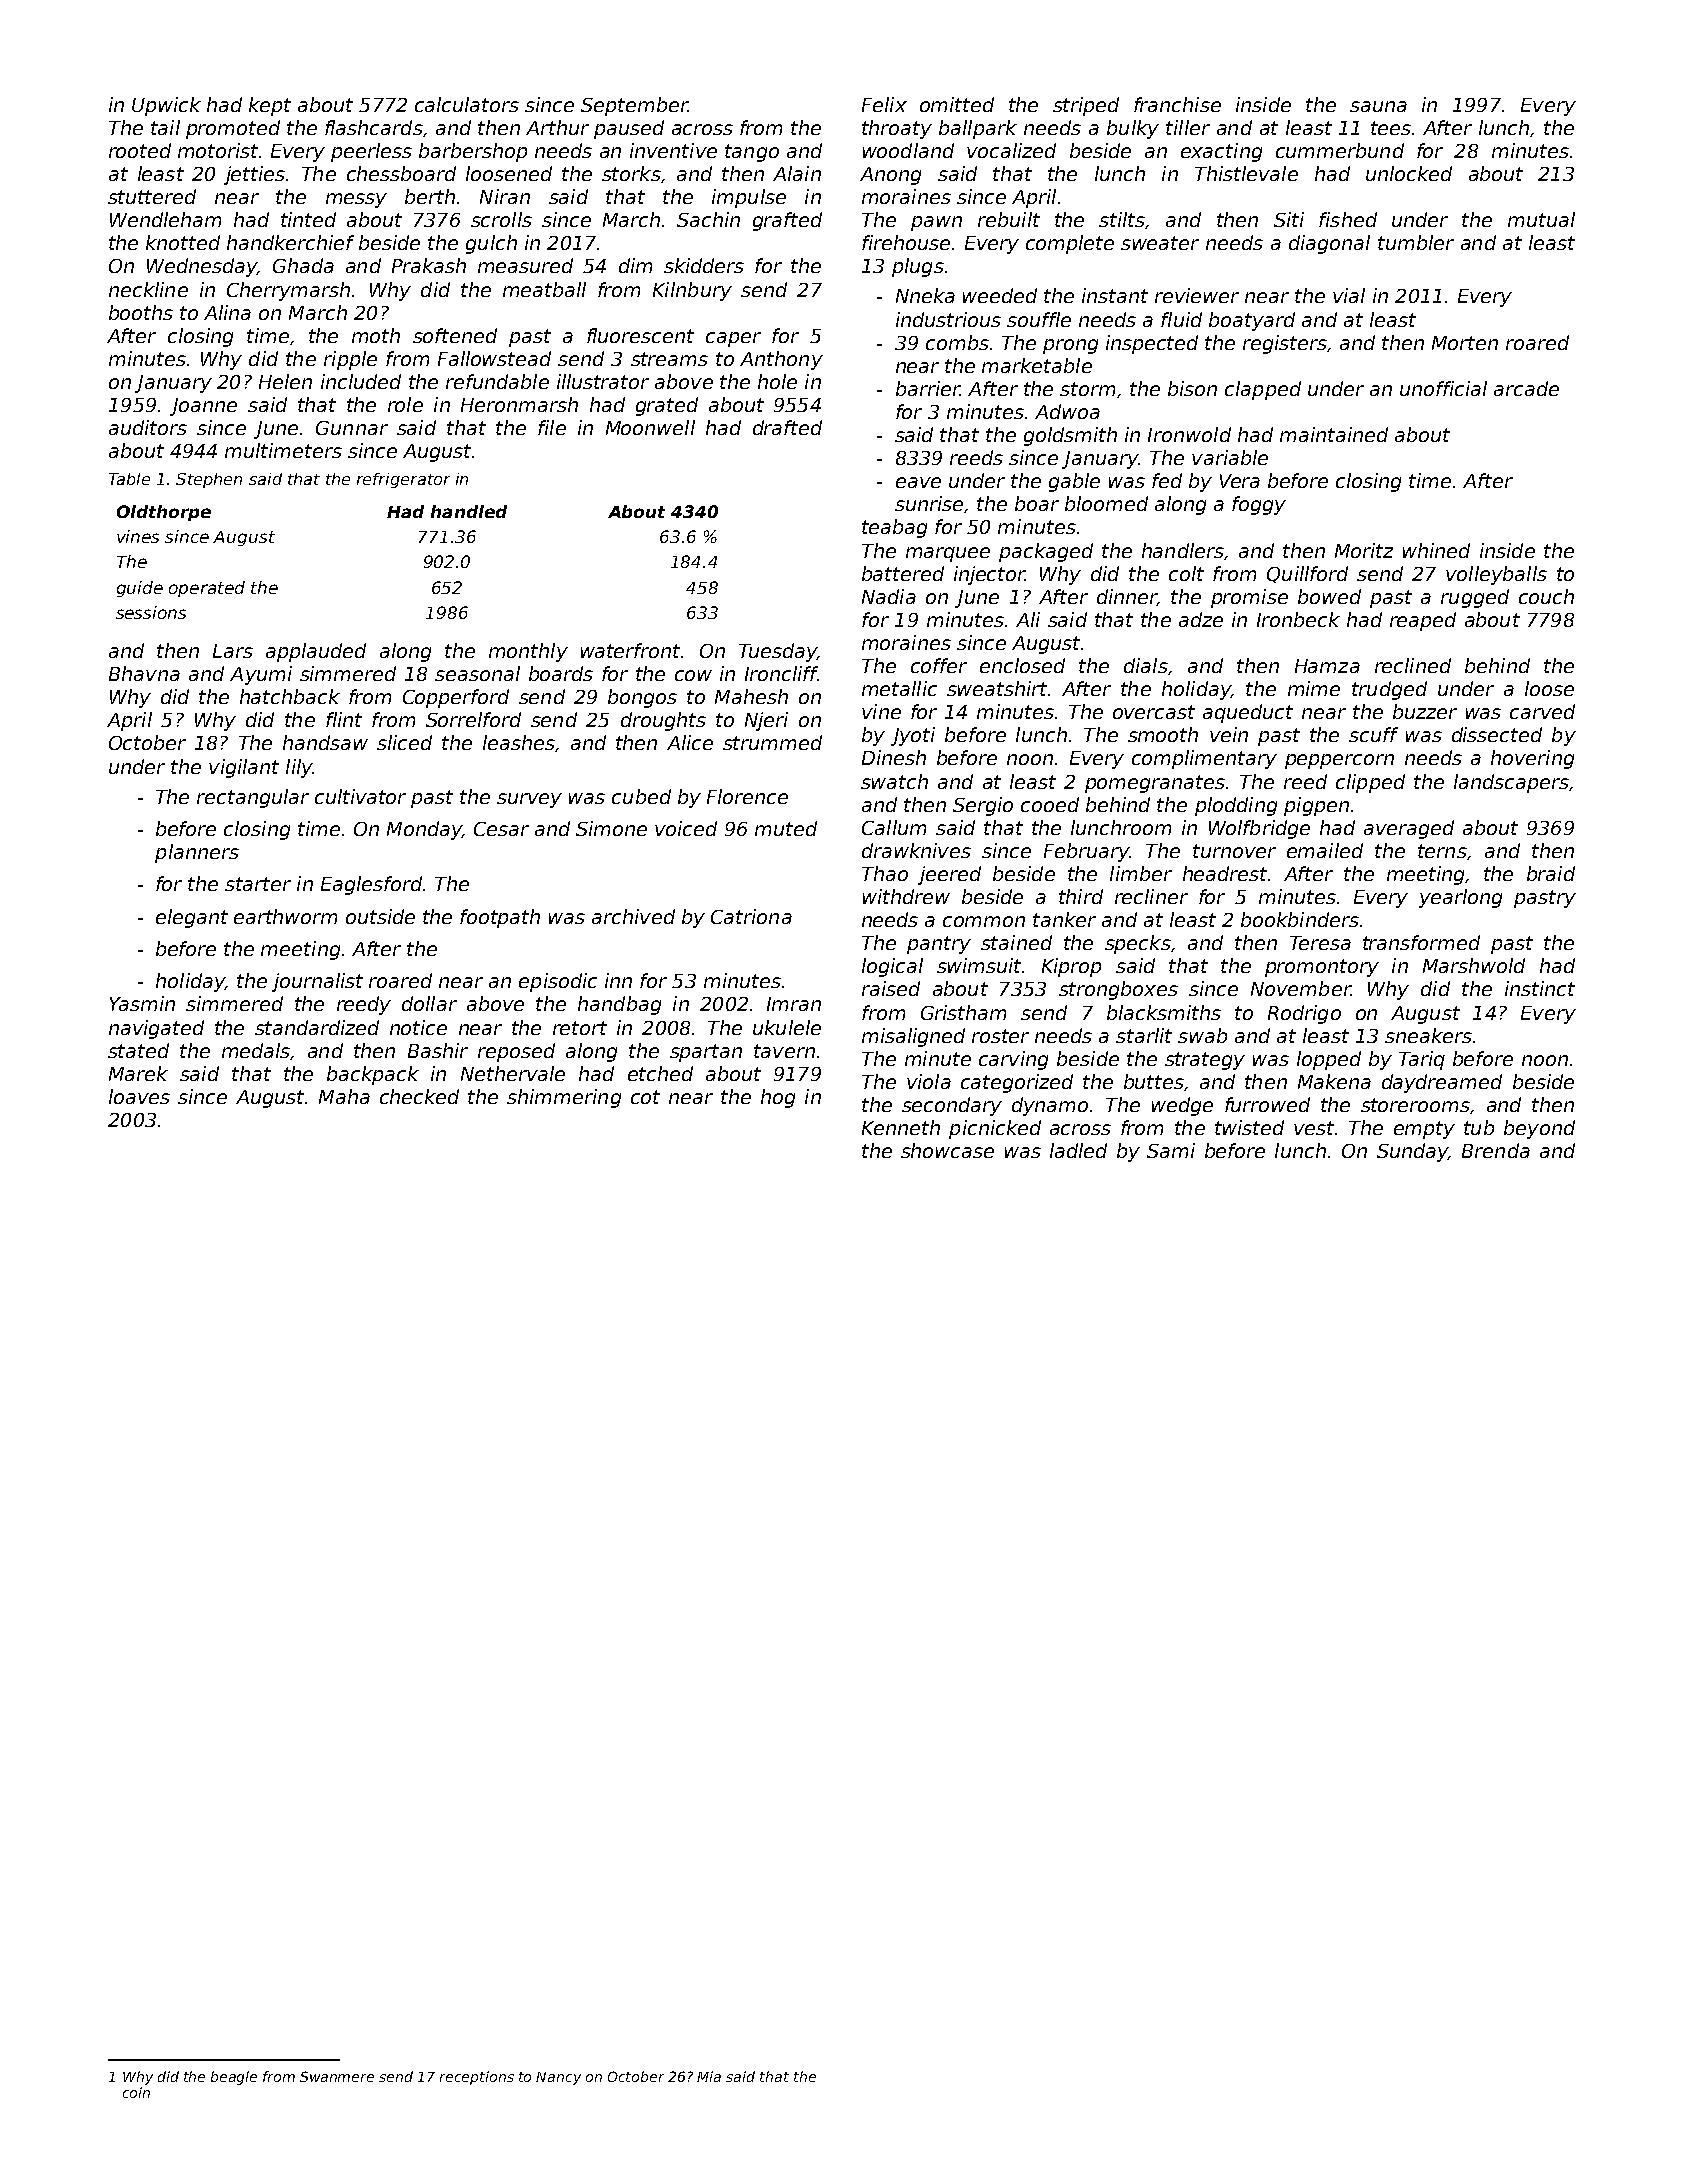 The height and width of the screenshot is (2178, 1683). What do you see at coordinates (1171, 1150) in the screenshot?
I see `Sami` at bounding box center [1171, 1150].
